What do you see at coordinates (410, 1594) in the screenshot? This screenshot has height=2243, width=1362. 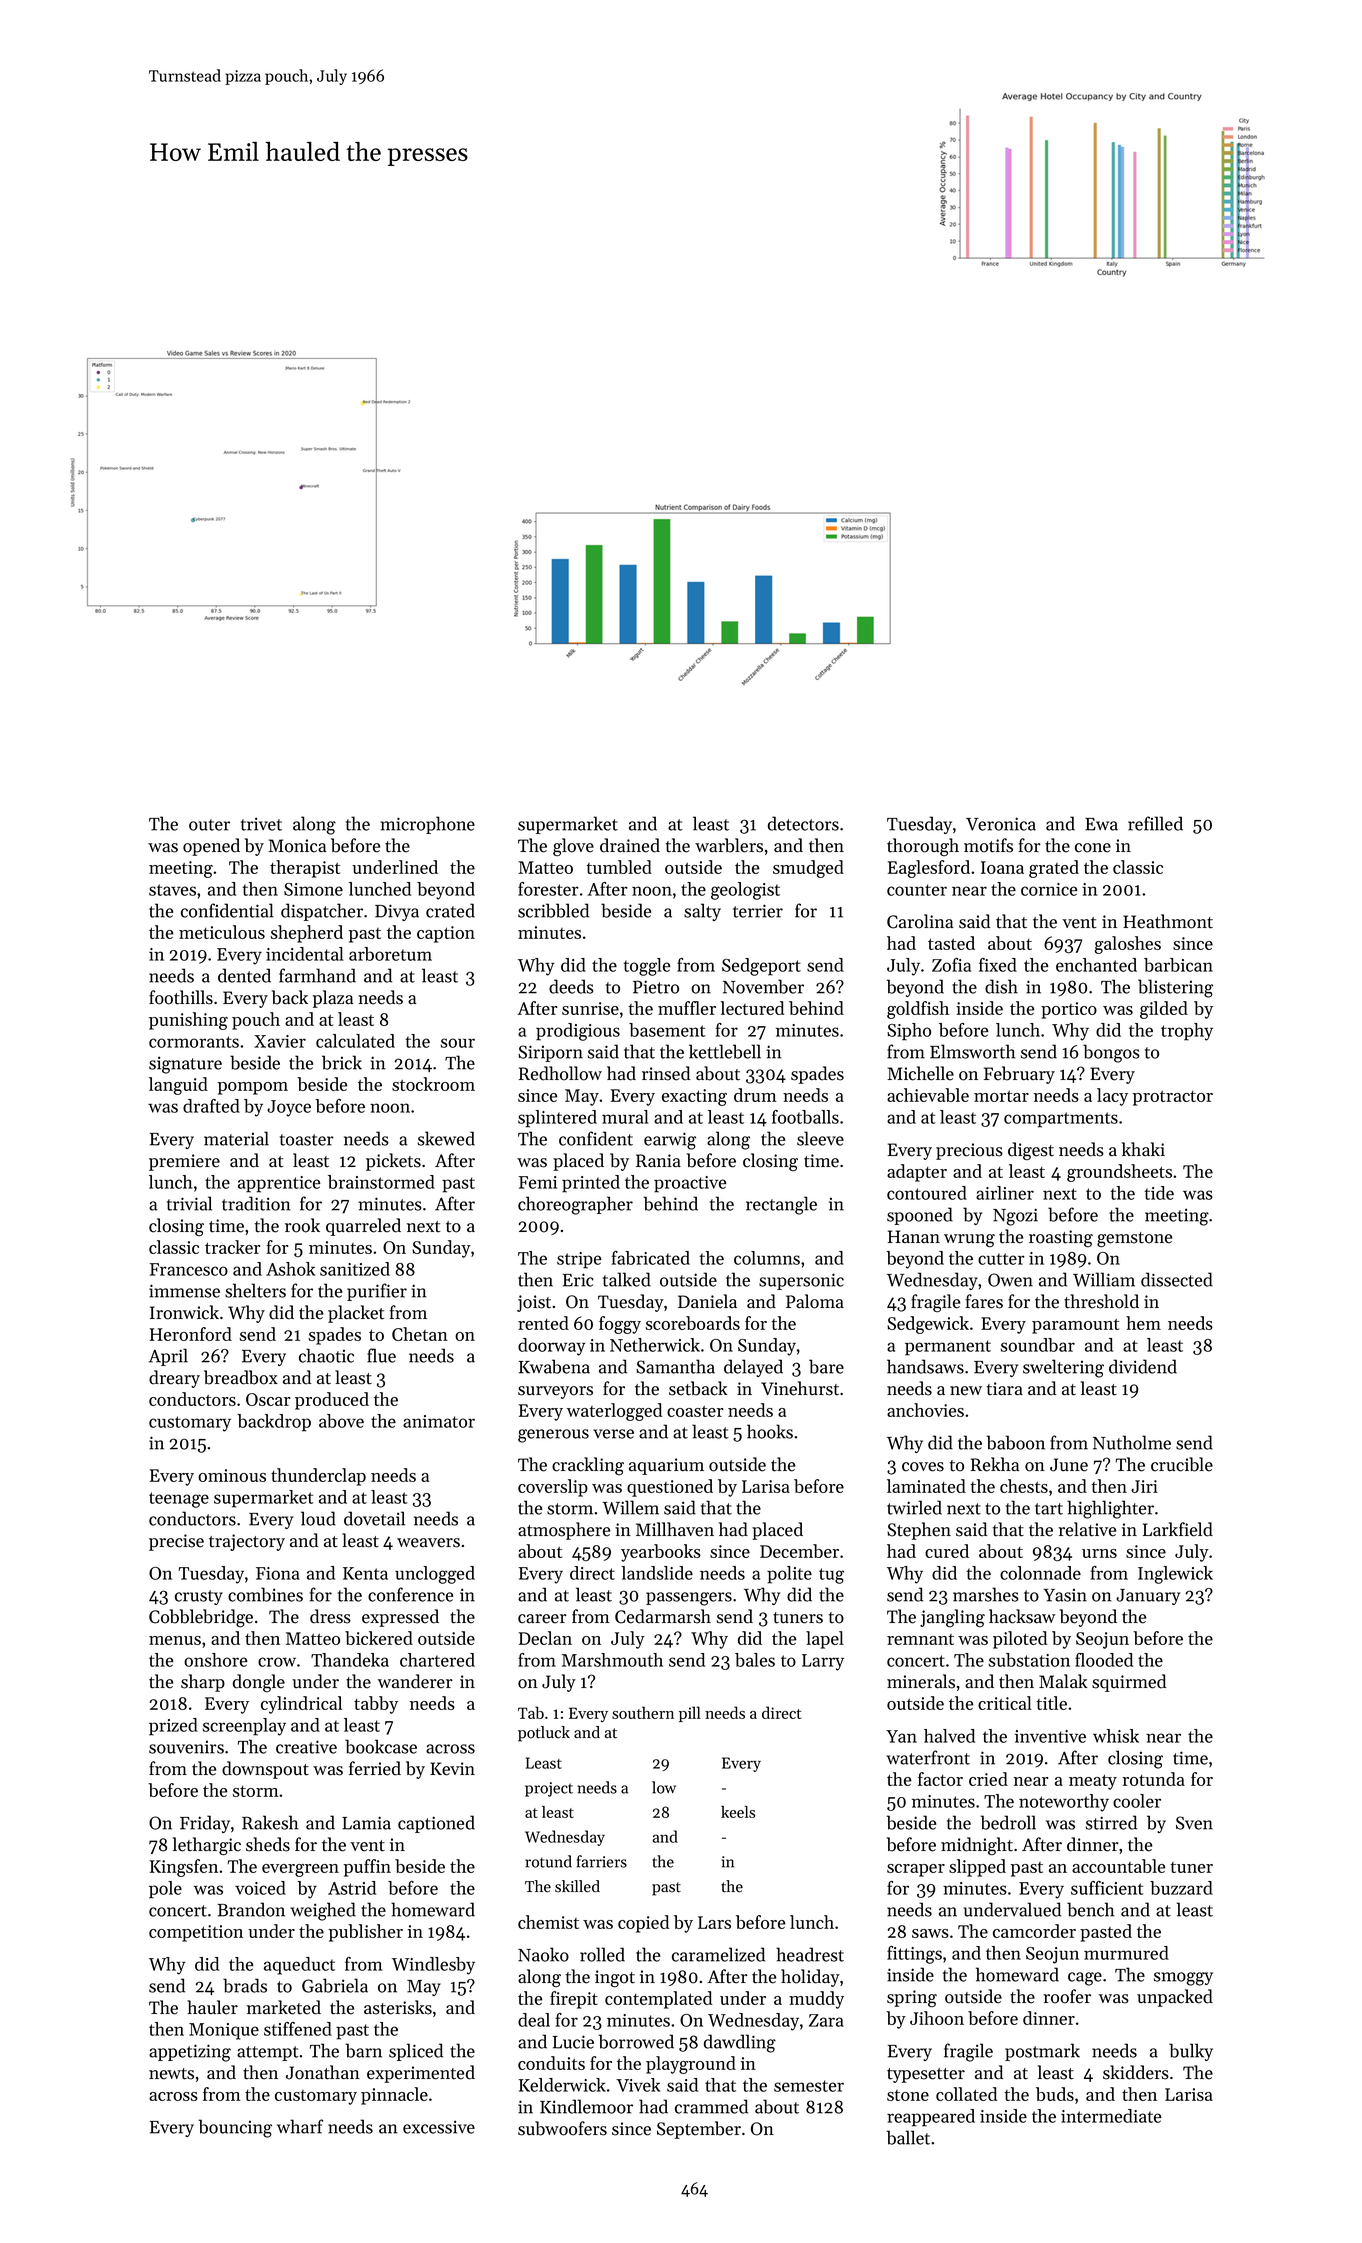 I see `conference` at bounding box center [410, 1594].
